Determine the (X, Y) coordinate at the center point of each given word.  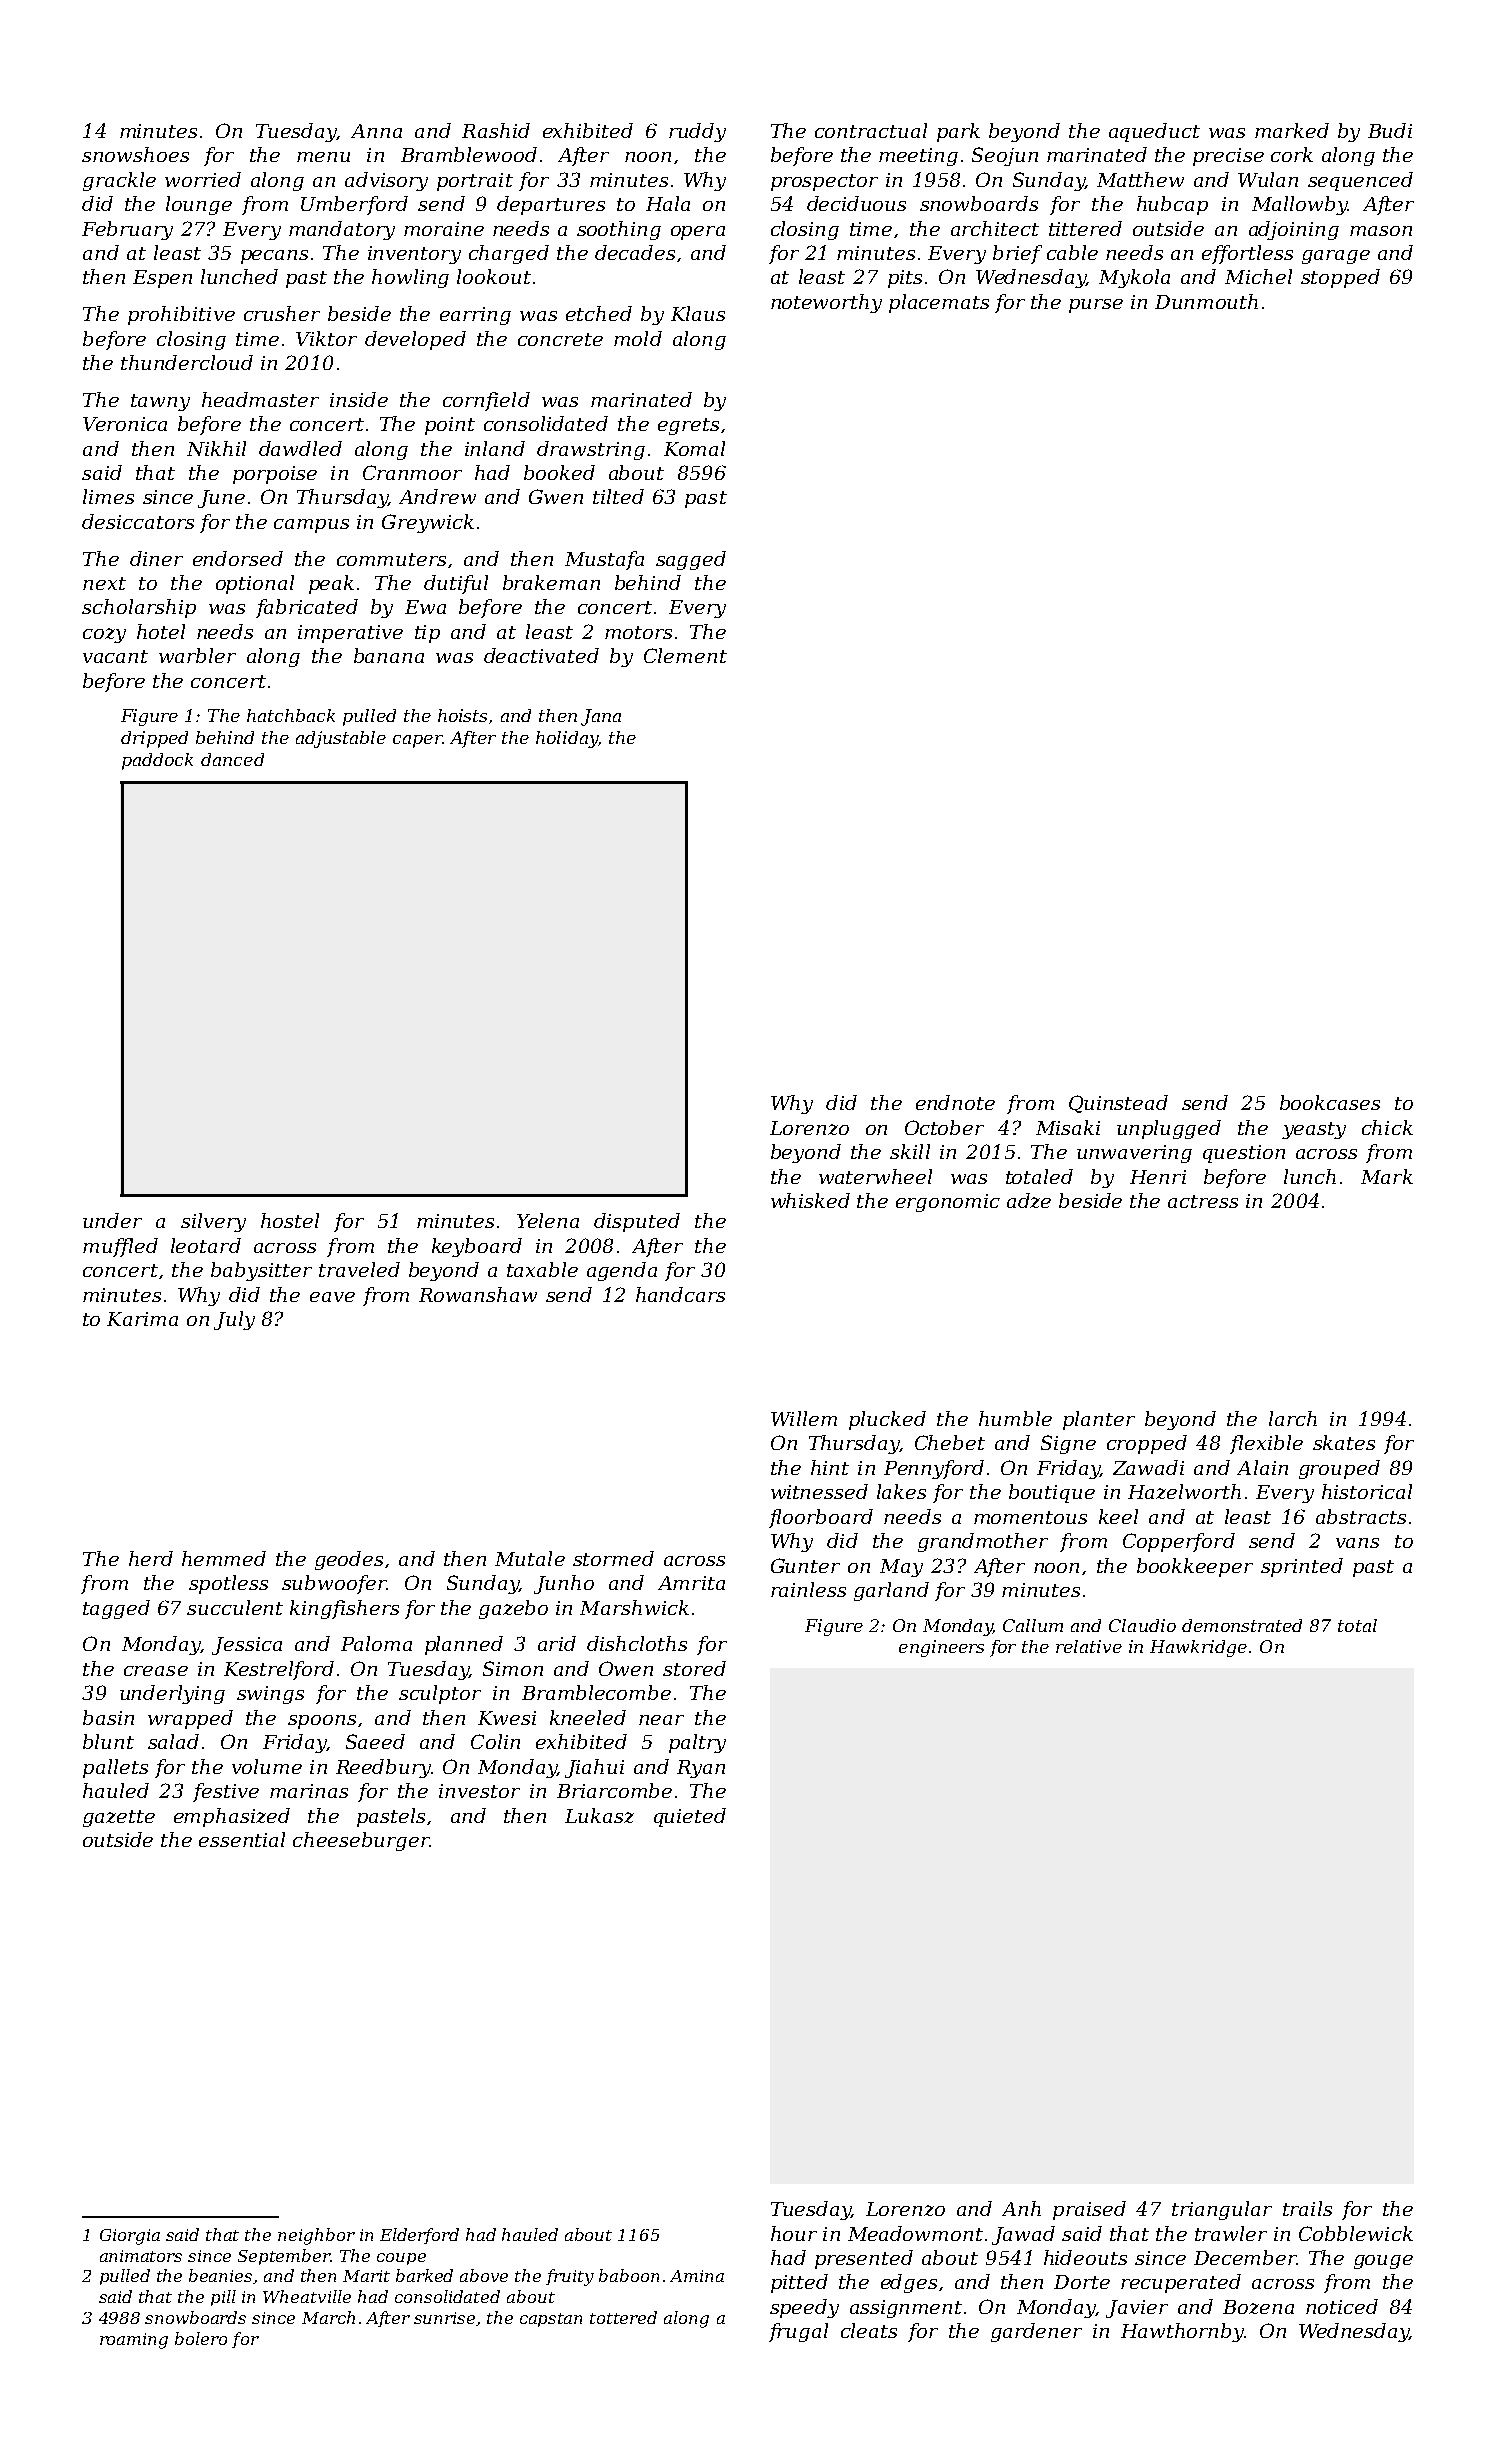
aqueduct (1154, 132)
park (958, 132)
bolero (201, 2338)
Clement (685, 655)
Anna (376, 131)
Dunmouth (1206, 301)
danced (232, 759)
